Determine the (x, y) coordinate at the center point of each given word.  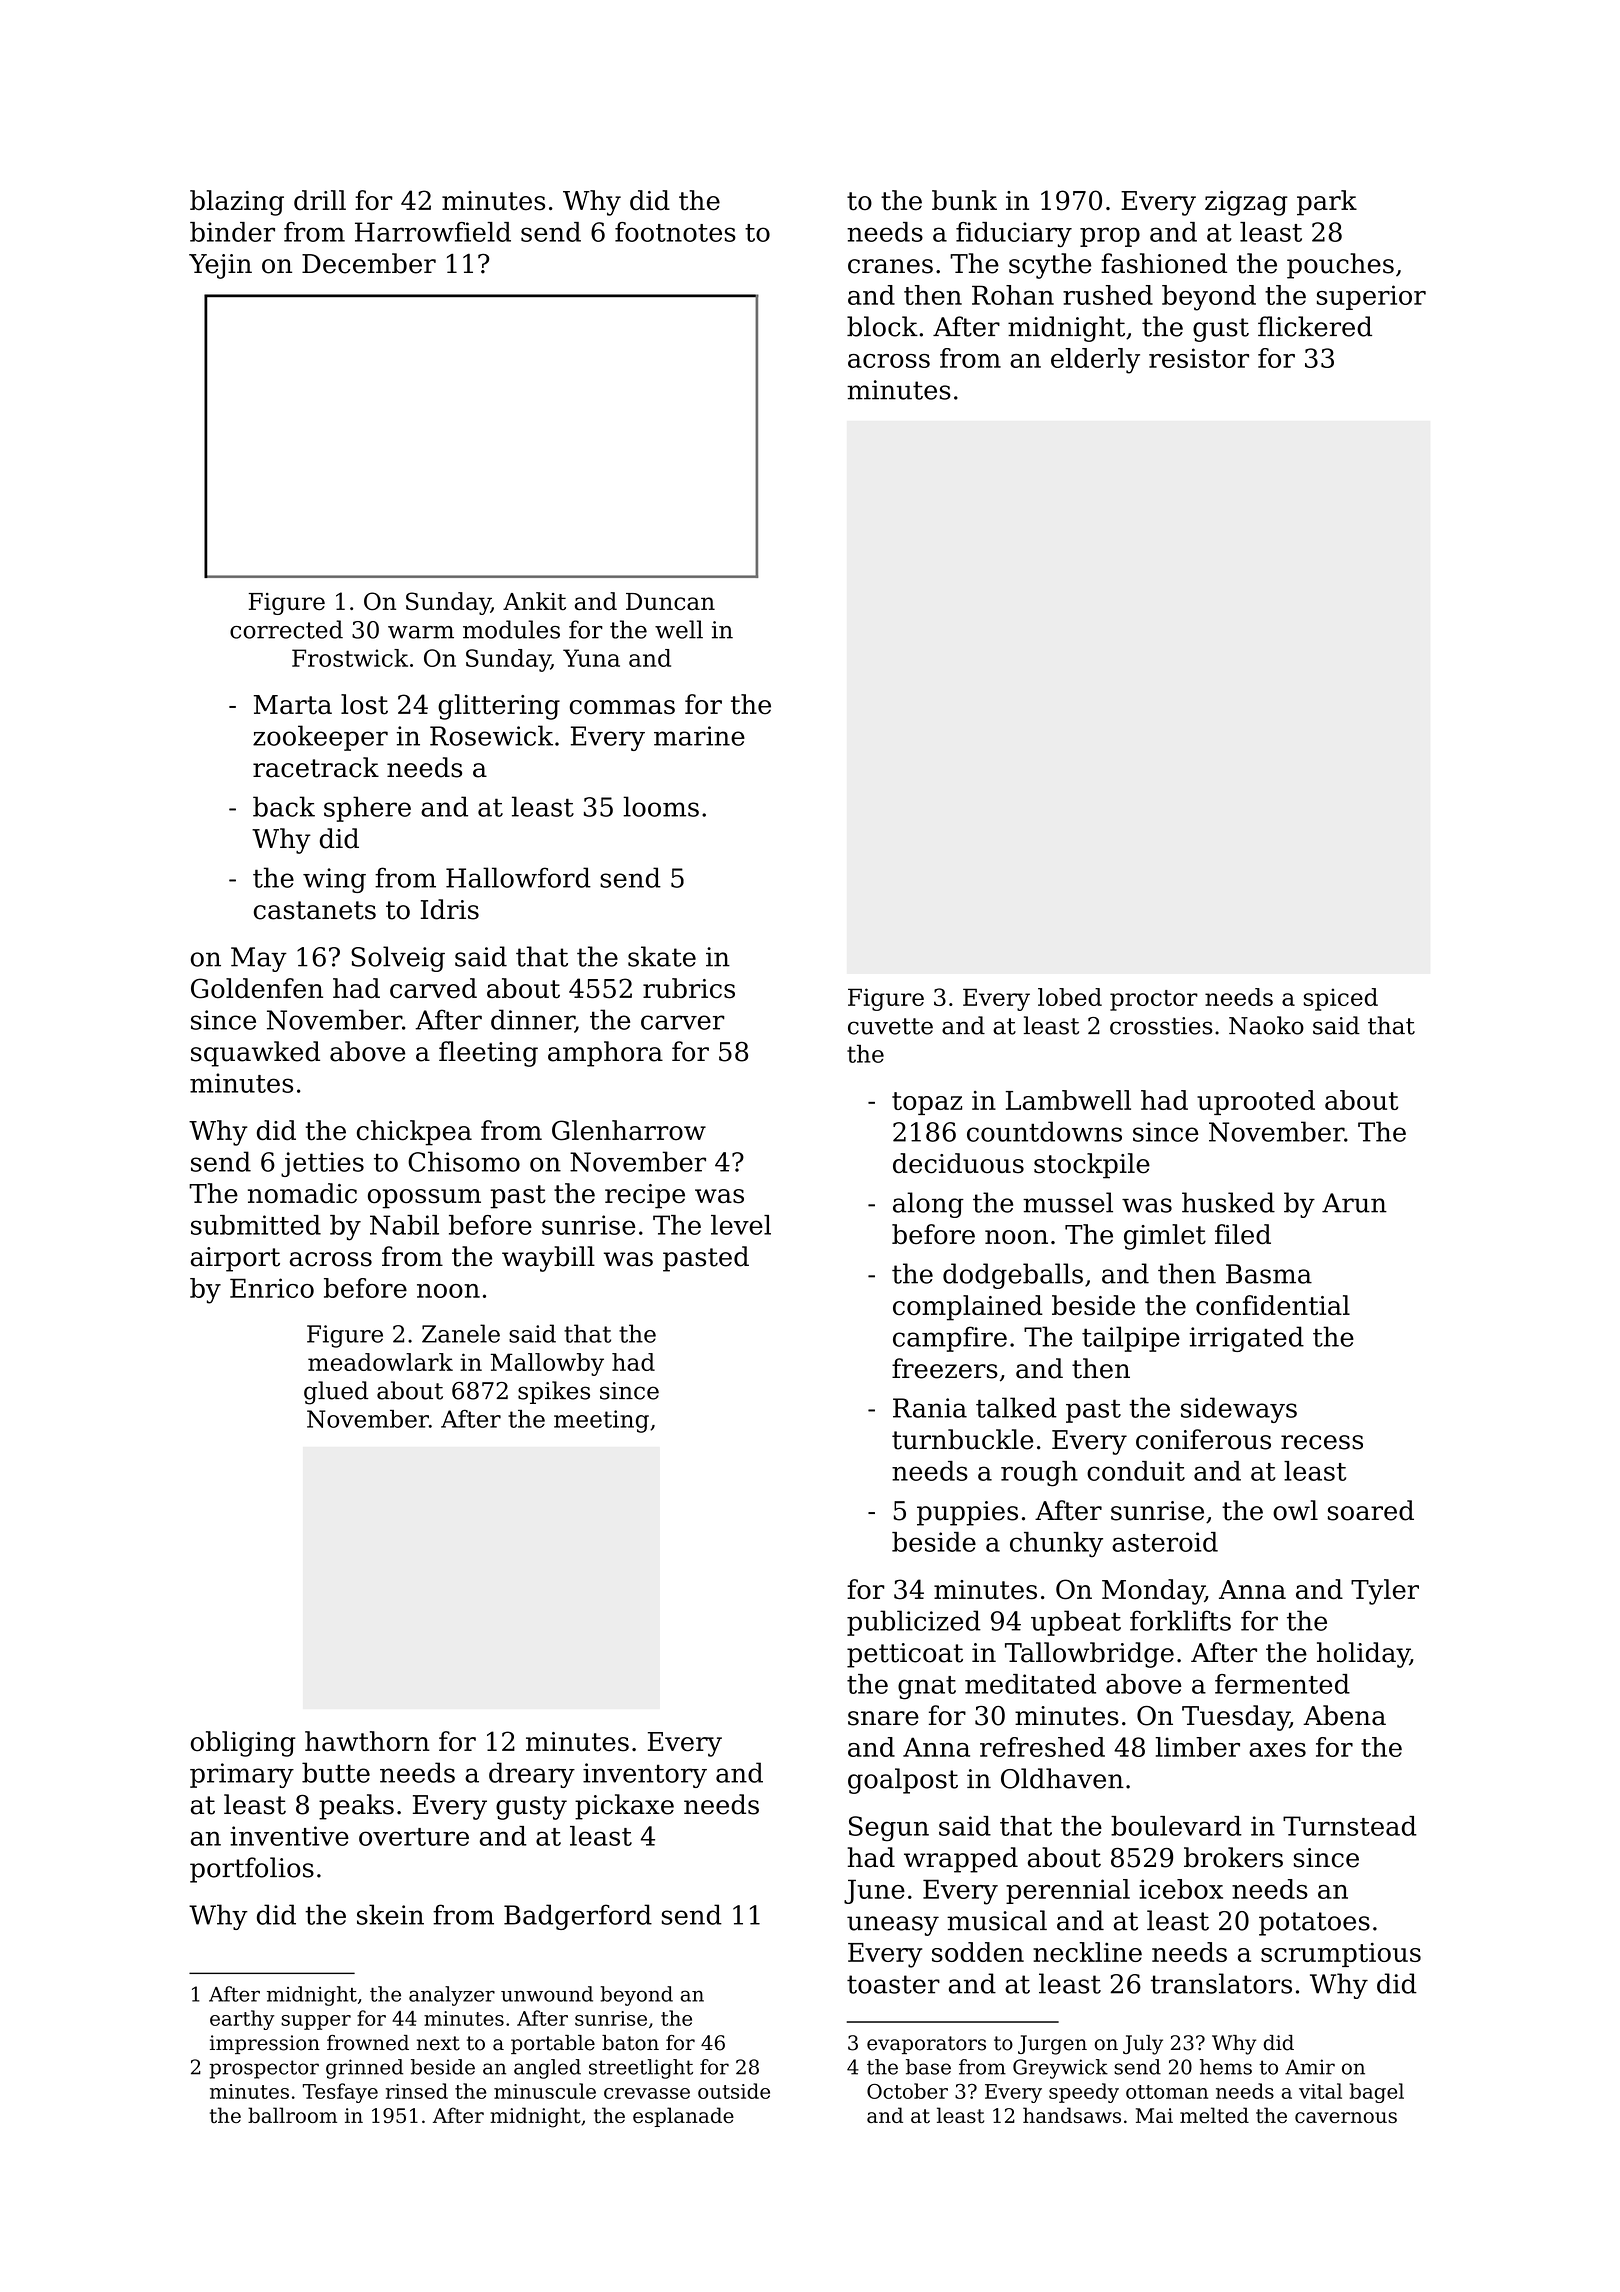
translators (1221, 1983)
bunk (964, 200)
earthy (242, 2020)
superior (1371, 297)
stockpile (1092, 1166)
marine (699, 736)
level (741, 1225)
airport (235, 1259)
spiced (1341, 999)
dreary (532, 1775)
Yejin (220, 266)
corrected (286, 629)
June (874, 1891)
